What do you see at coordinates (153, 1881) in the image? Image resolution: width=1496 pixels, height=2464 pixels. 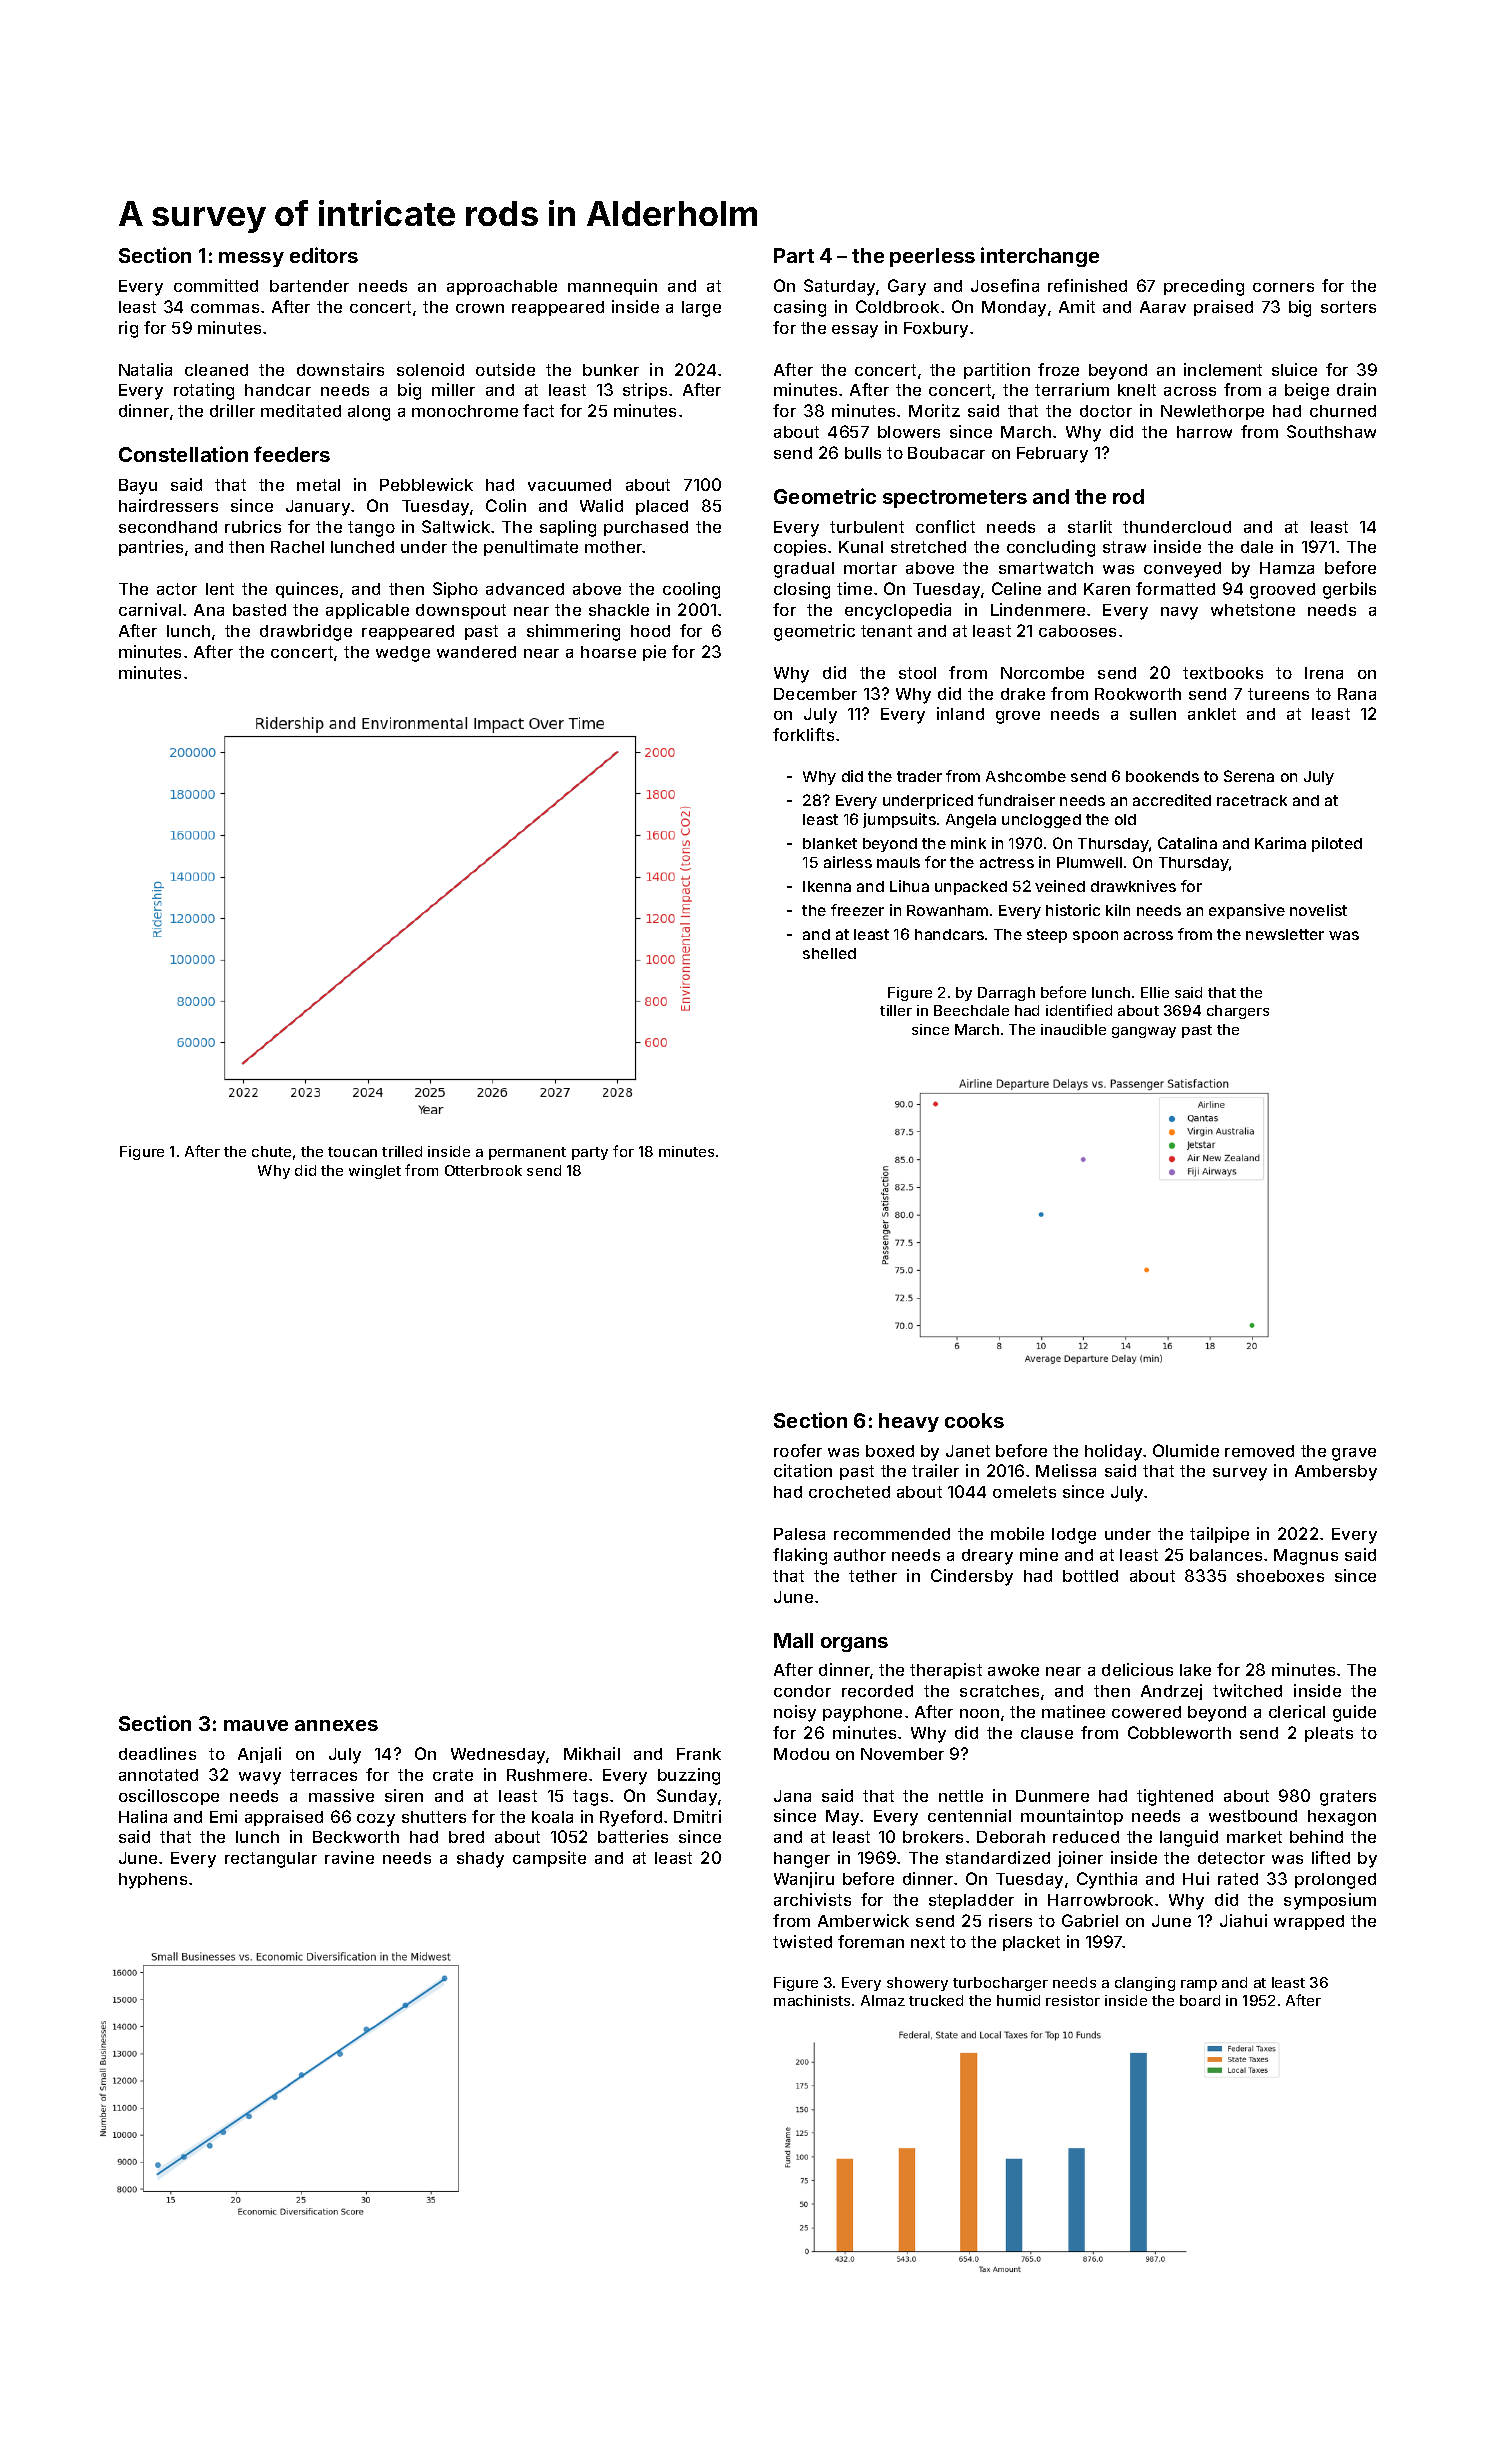 I see `hyphens` at bounding box center [153, 1881].
